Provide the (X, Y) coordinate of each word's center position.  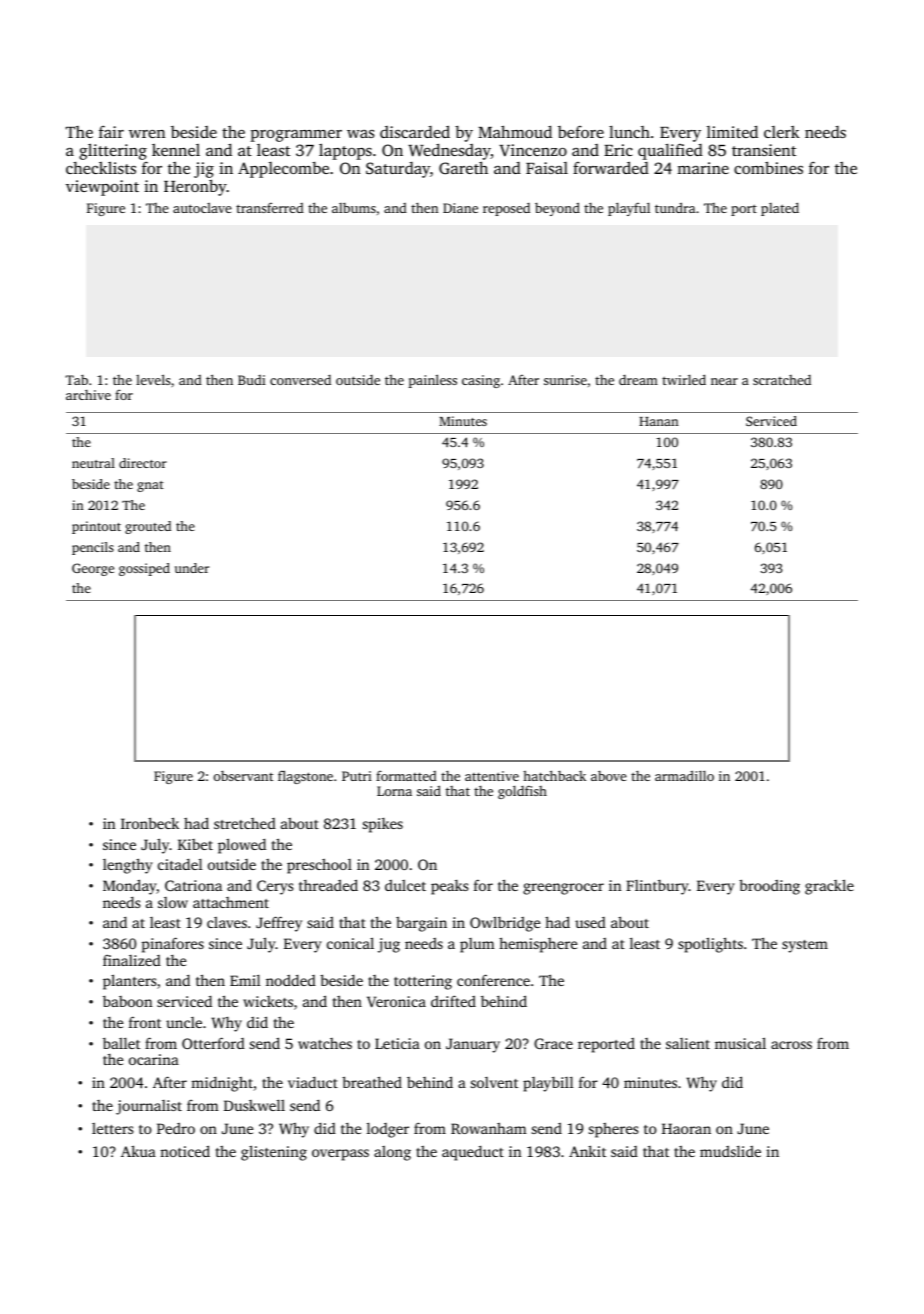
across (791, 1045)
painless (433, 381)
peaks (450, 887)
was (361, 134)
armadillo (684, 775)
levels (153, 379)
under (192, 568)
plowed (242, 846)
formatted (406, 775)
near (724, 381)
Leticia (397, 1043)
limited (732, 131)
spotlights (710, 945)
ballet (121, 1043)
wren (147, 134)
